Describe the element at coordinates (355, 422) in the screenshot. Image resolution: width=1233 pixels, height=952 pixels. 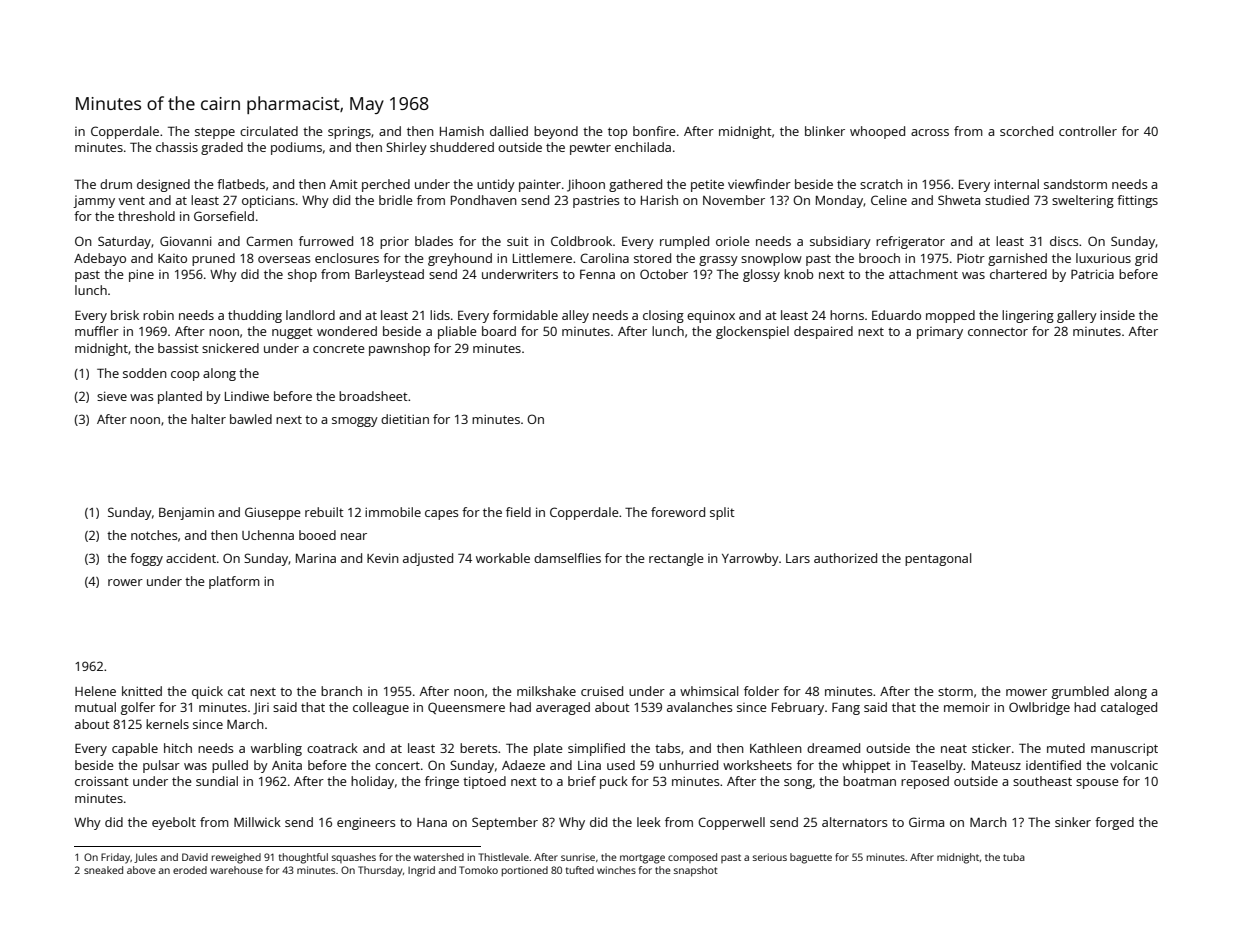
I see `smoggy` at that location.
